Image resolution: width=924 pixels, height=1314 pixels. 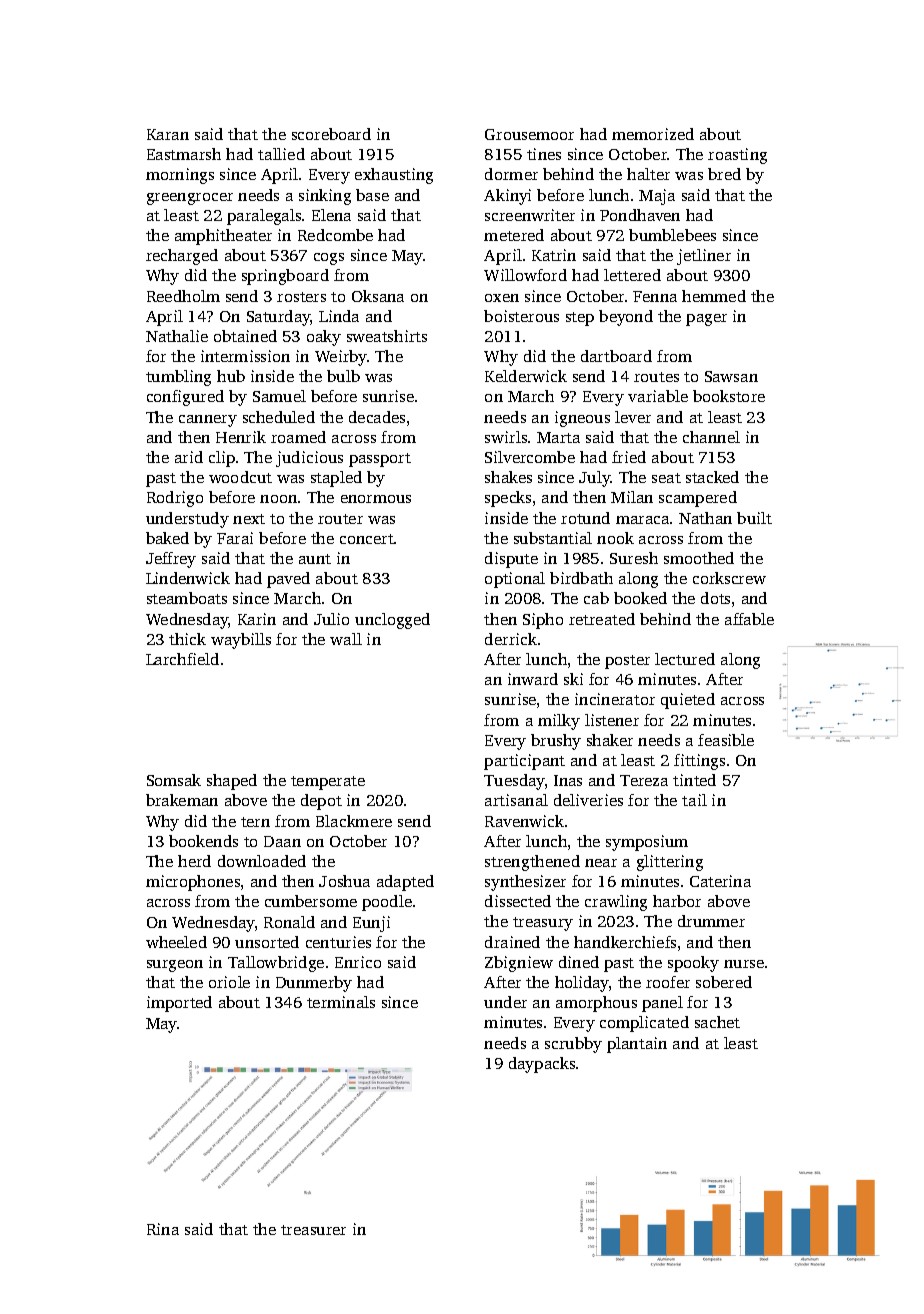 What do you see at coordinates (378, 296) in the screenshot?
I see `Oksana` at bounding box center [378, 296].
